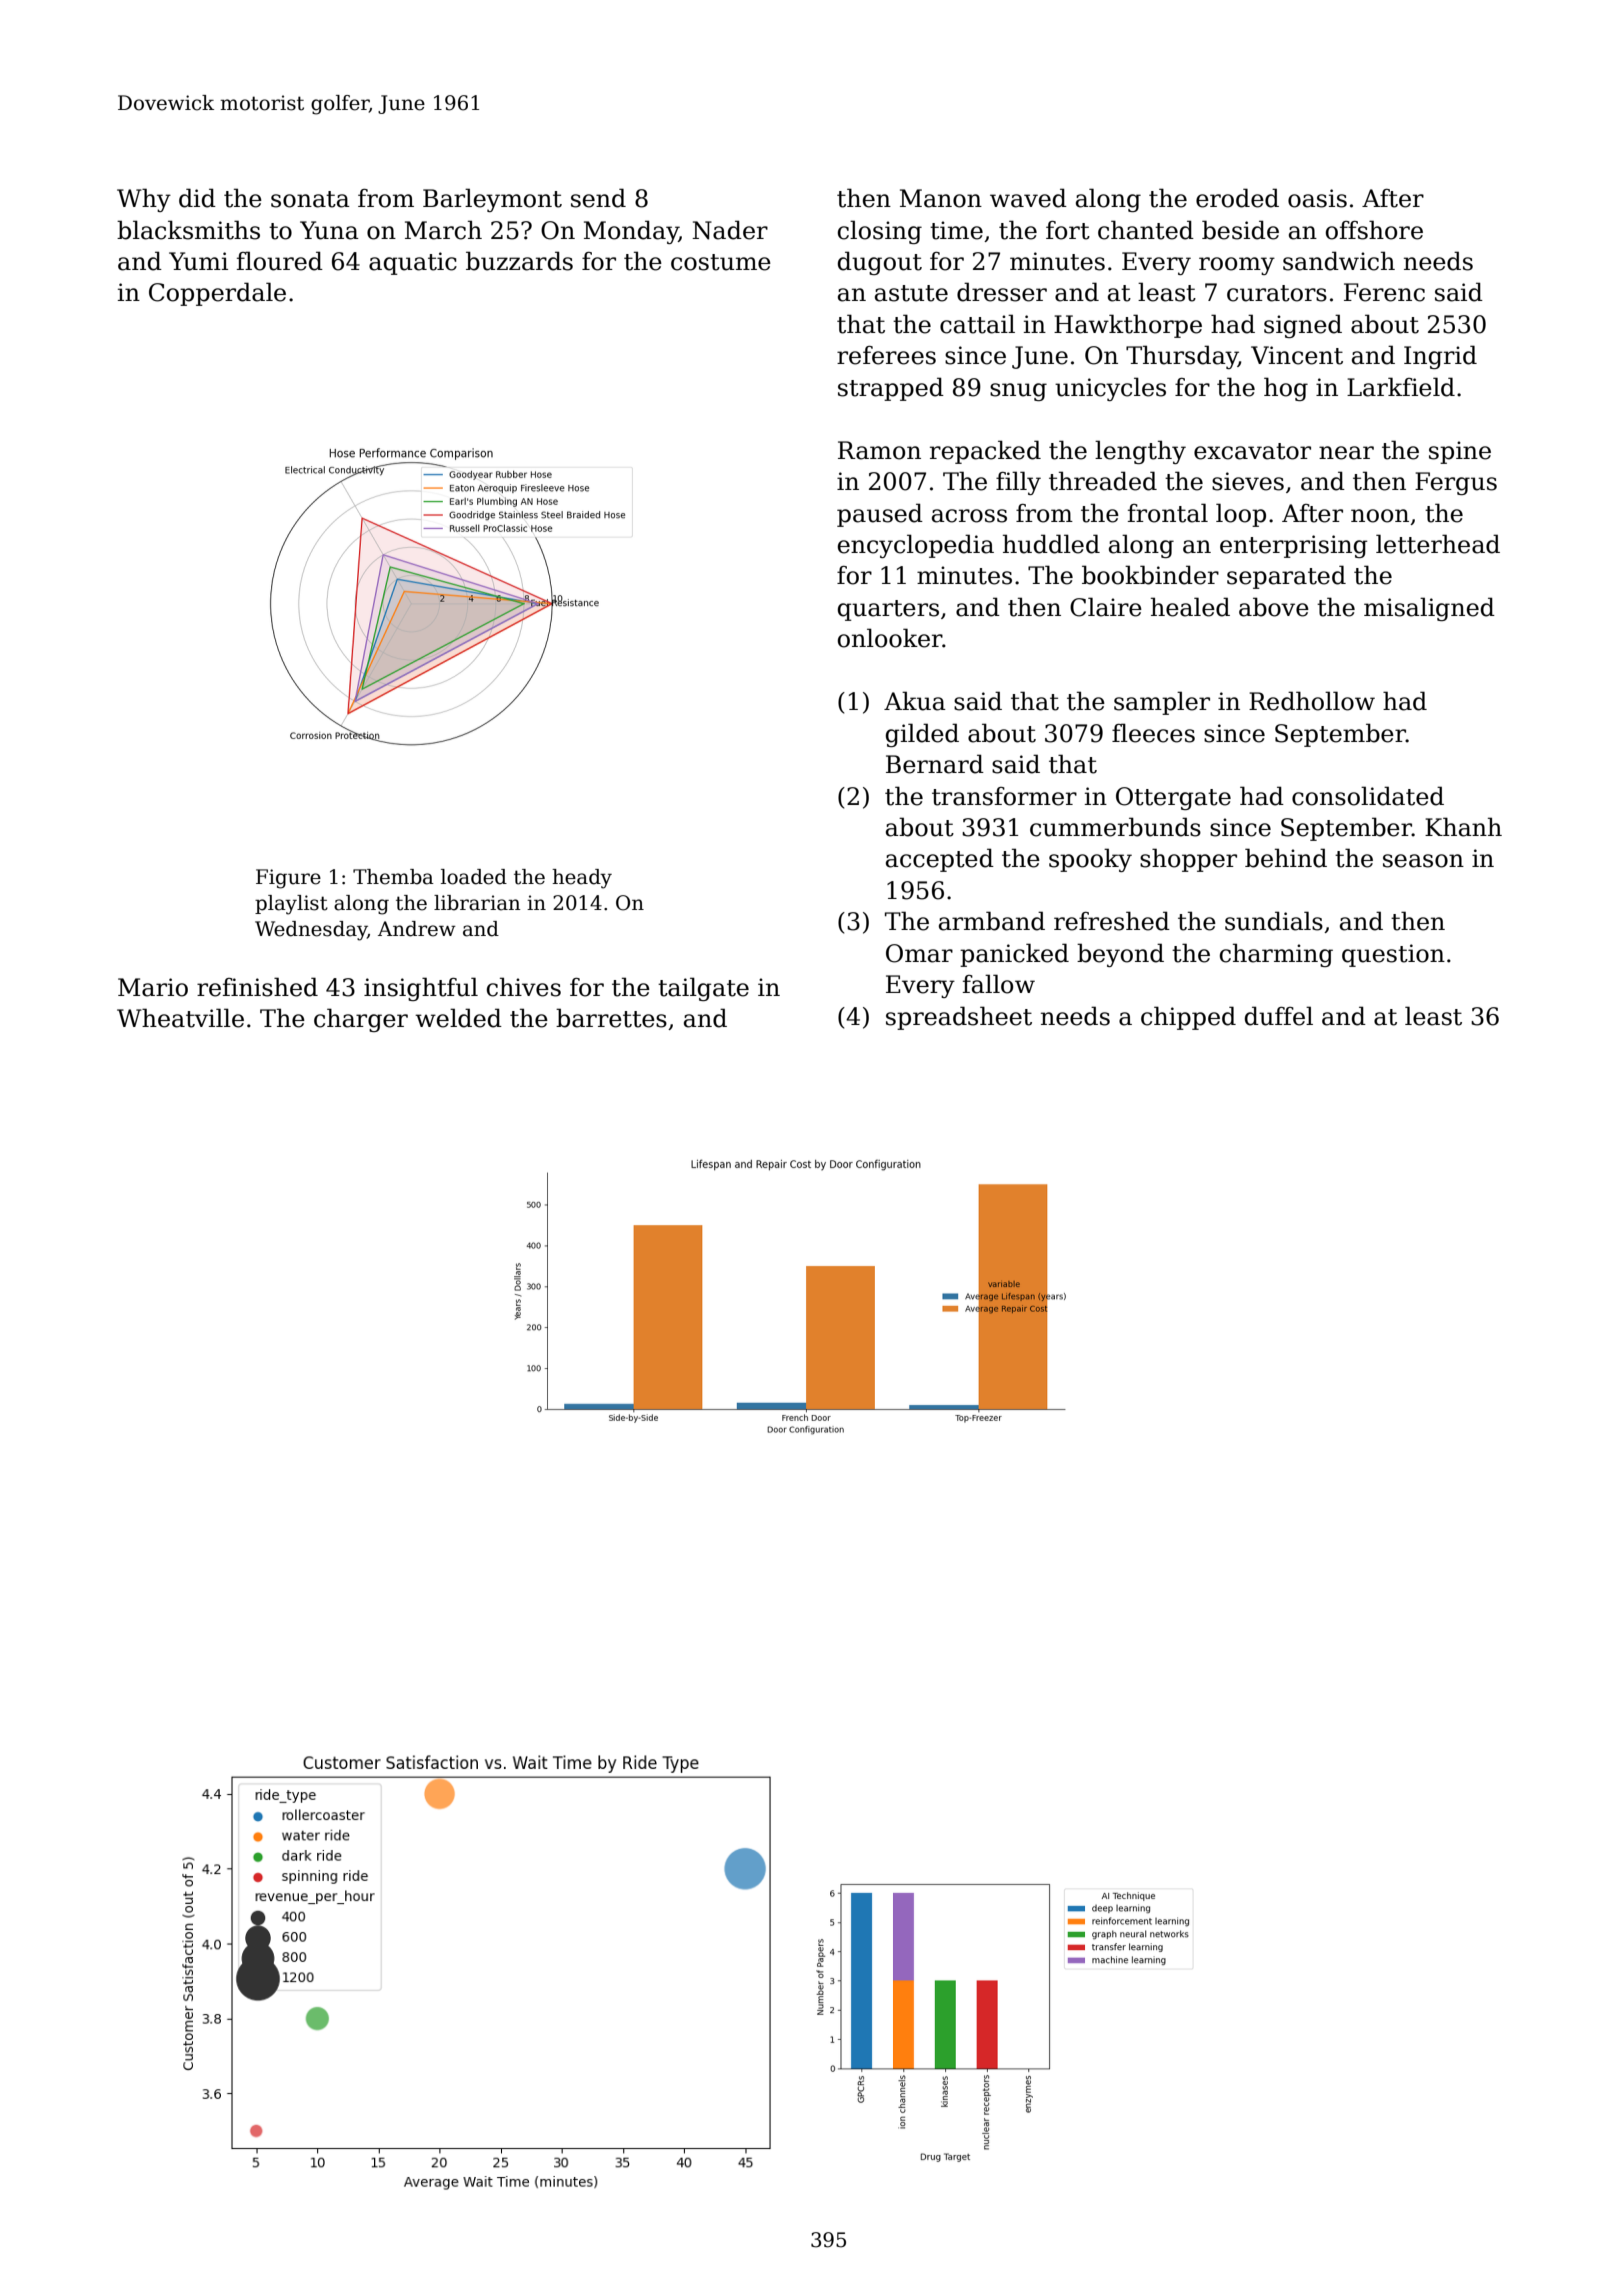  What do you see at coordinates (880, 232) in the screenshot?
I see `closing` at bounding box center [880, 232].
